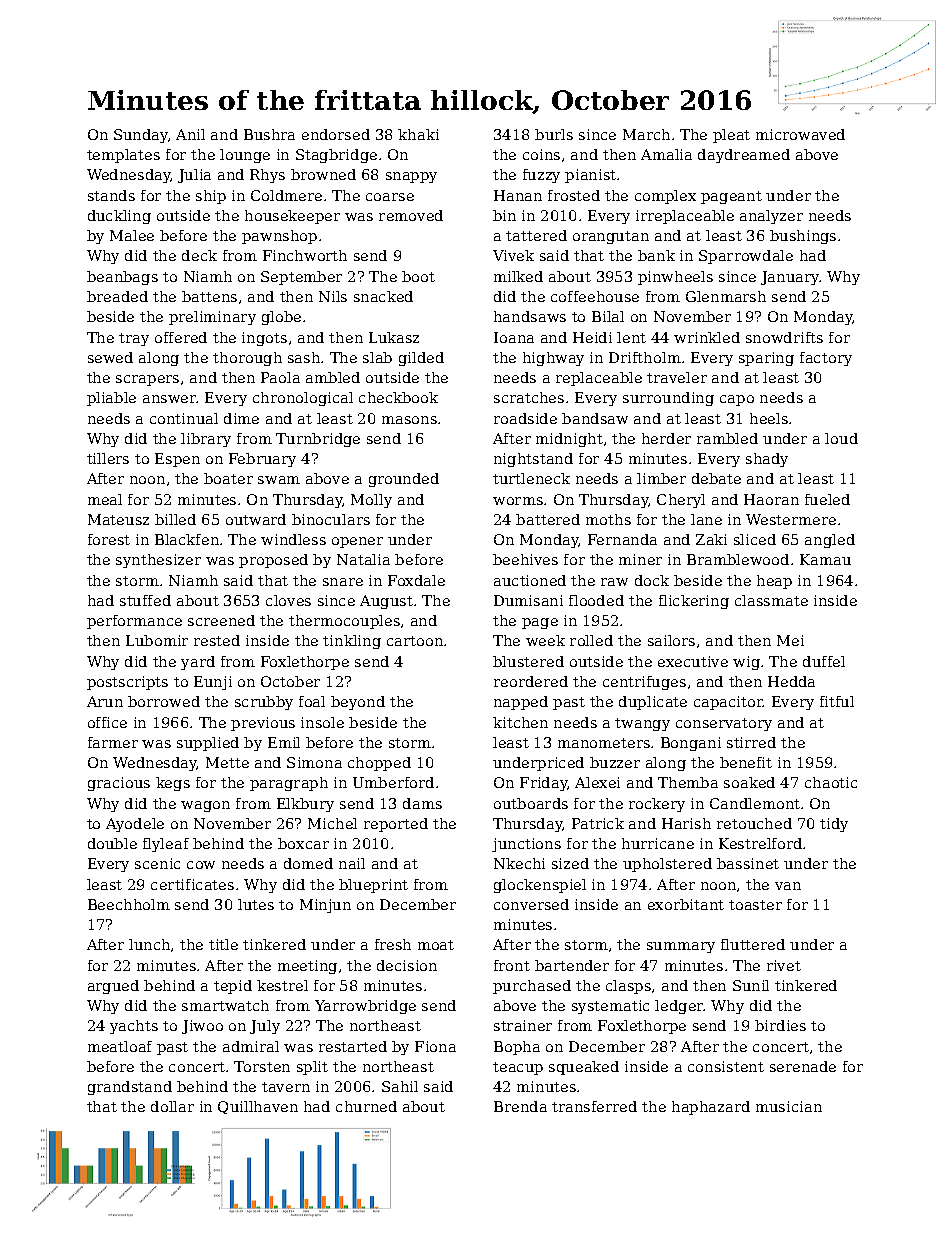  What do you see at coordinates (657, 805) in the screenshot?
I see `rockery` at bounding box center [657, 805].
